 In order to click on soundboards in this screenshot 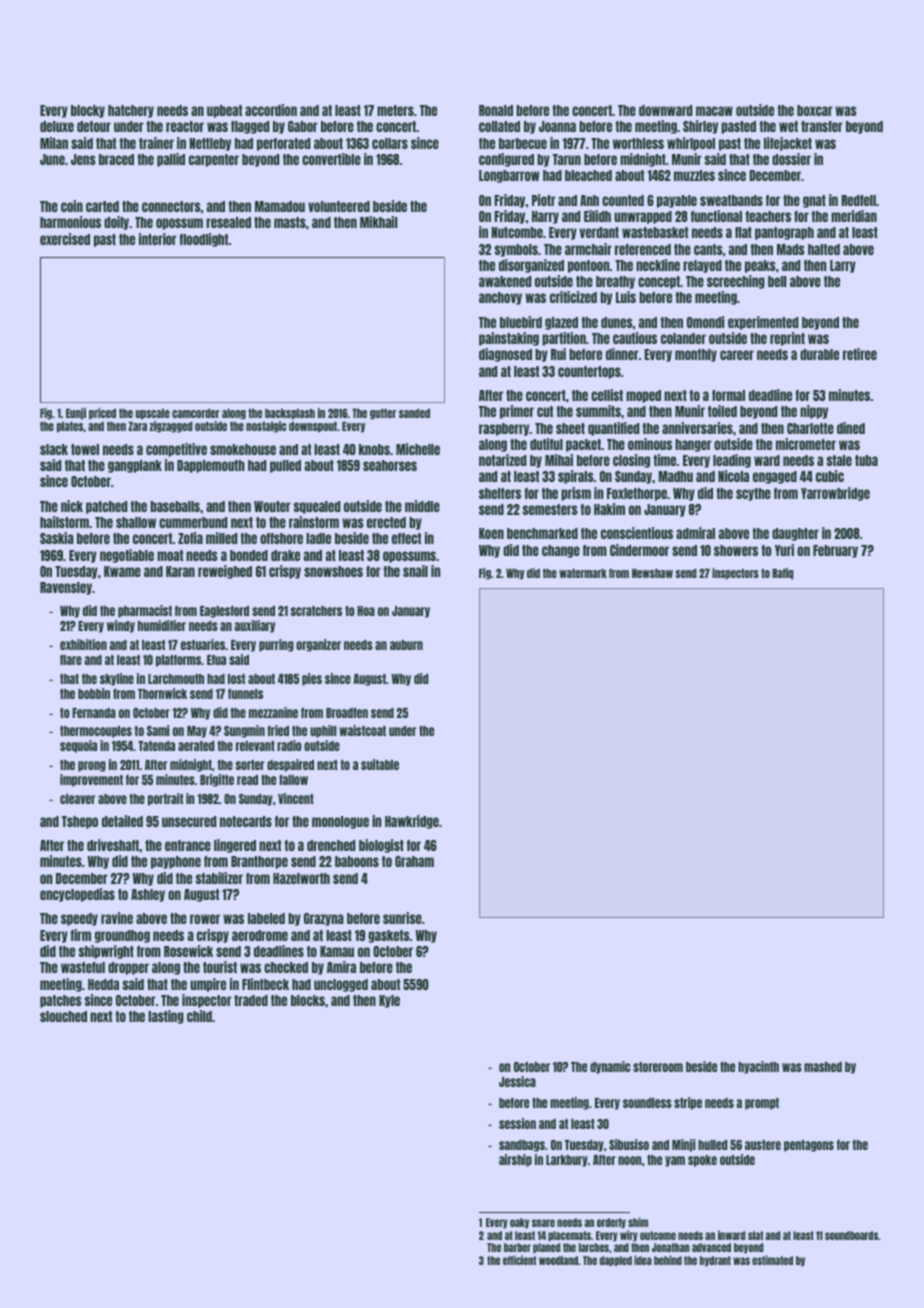, I will do `click(851, 1235)`.
